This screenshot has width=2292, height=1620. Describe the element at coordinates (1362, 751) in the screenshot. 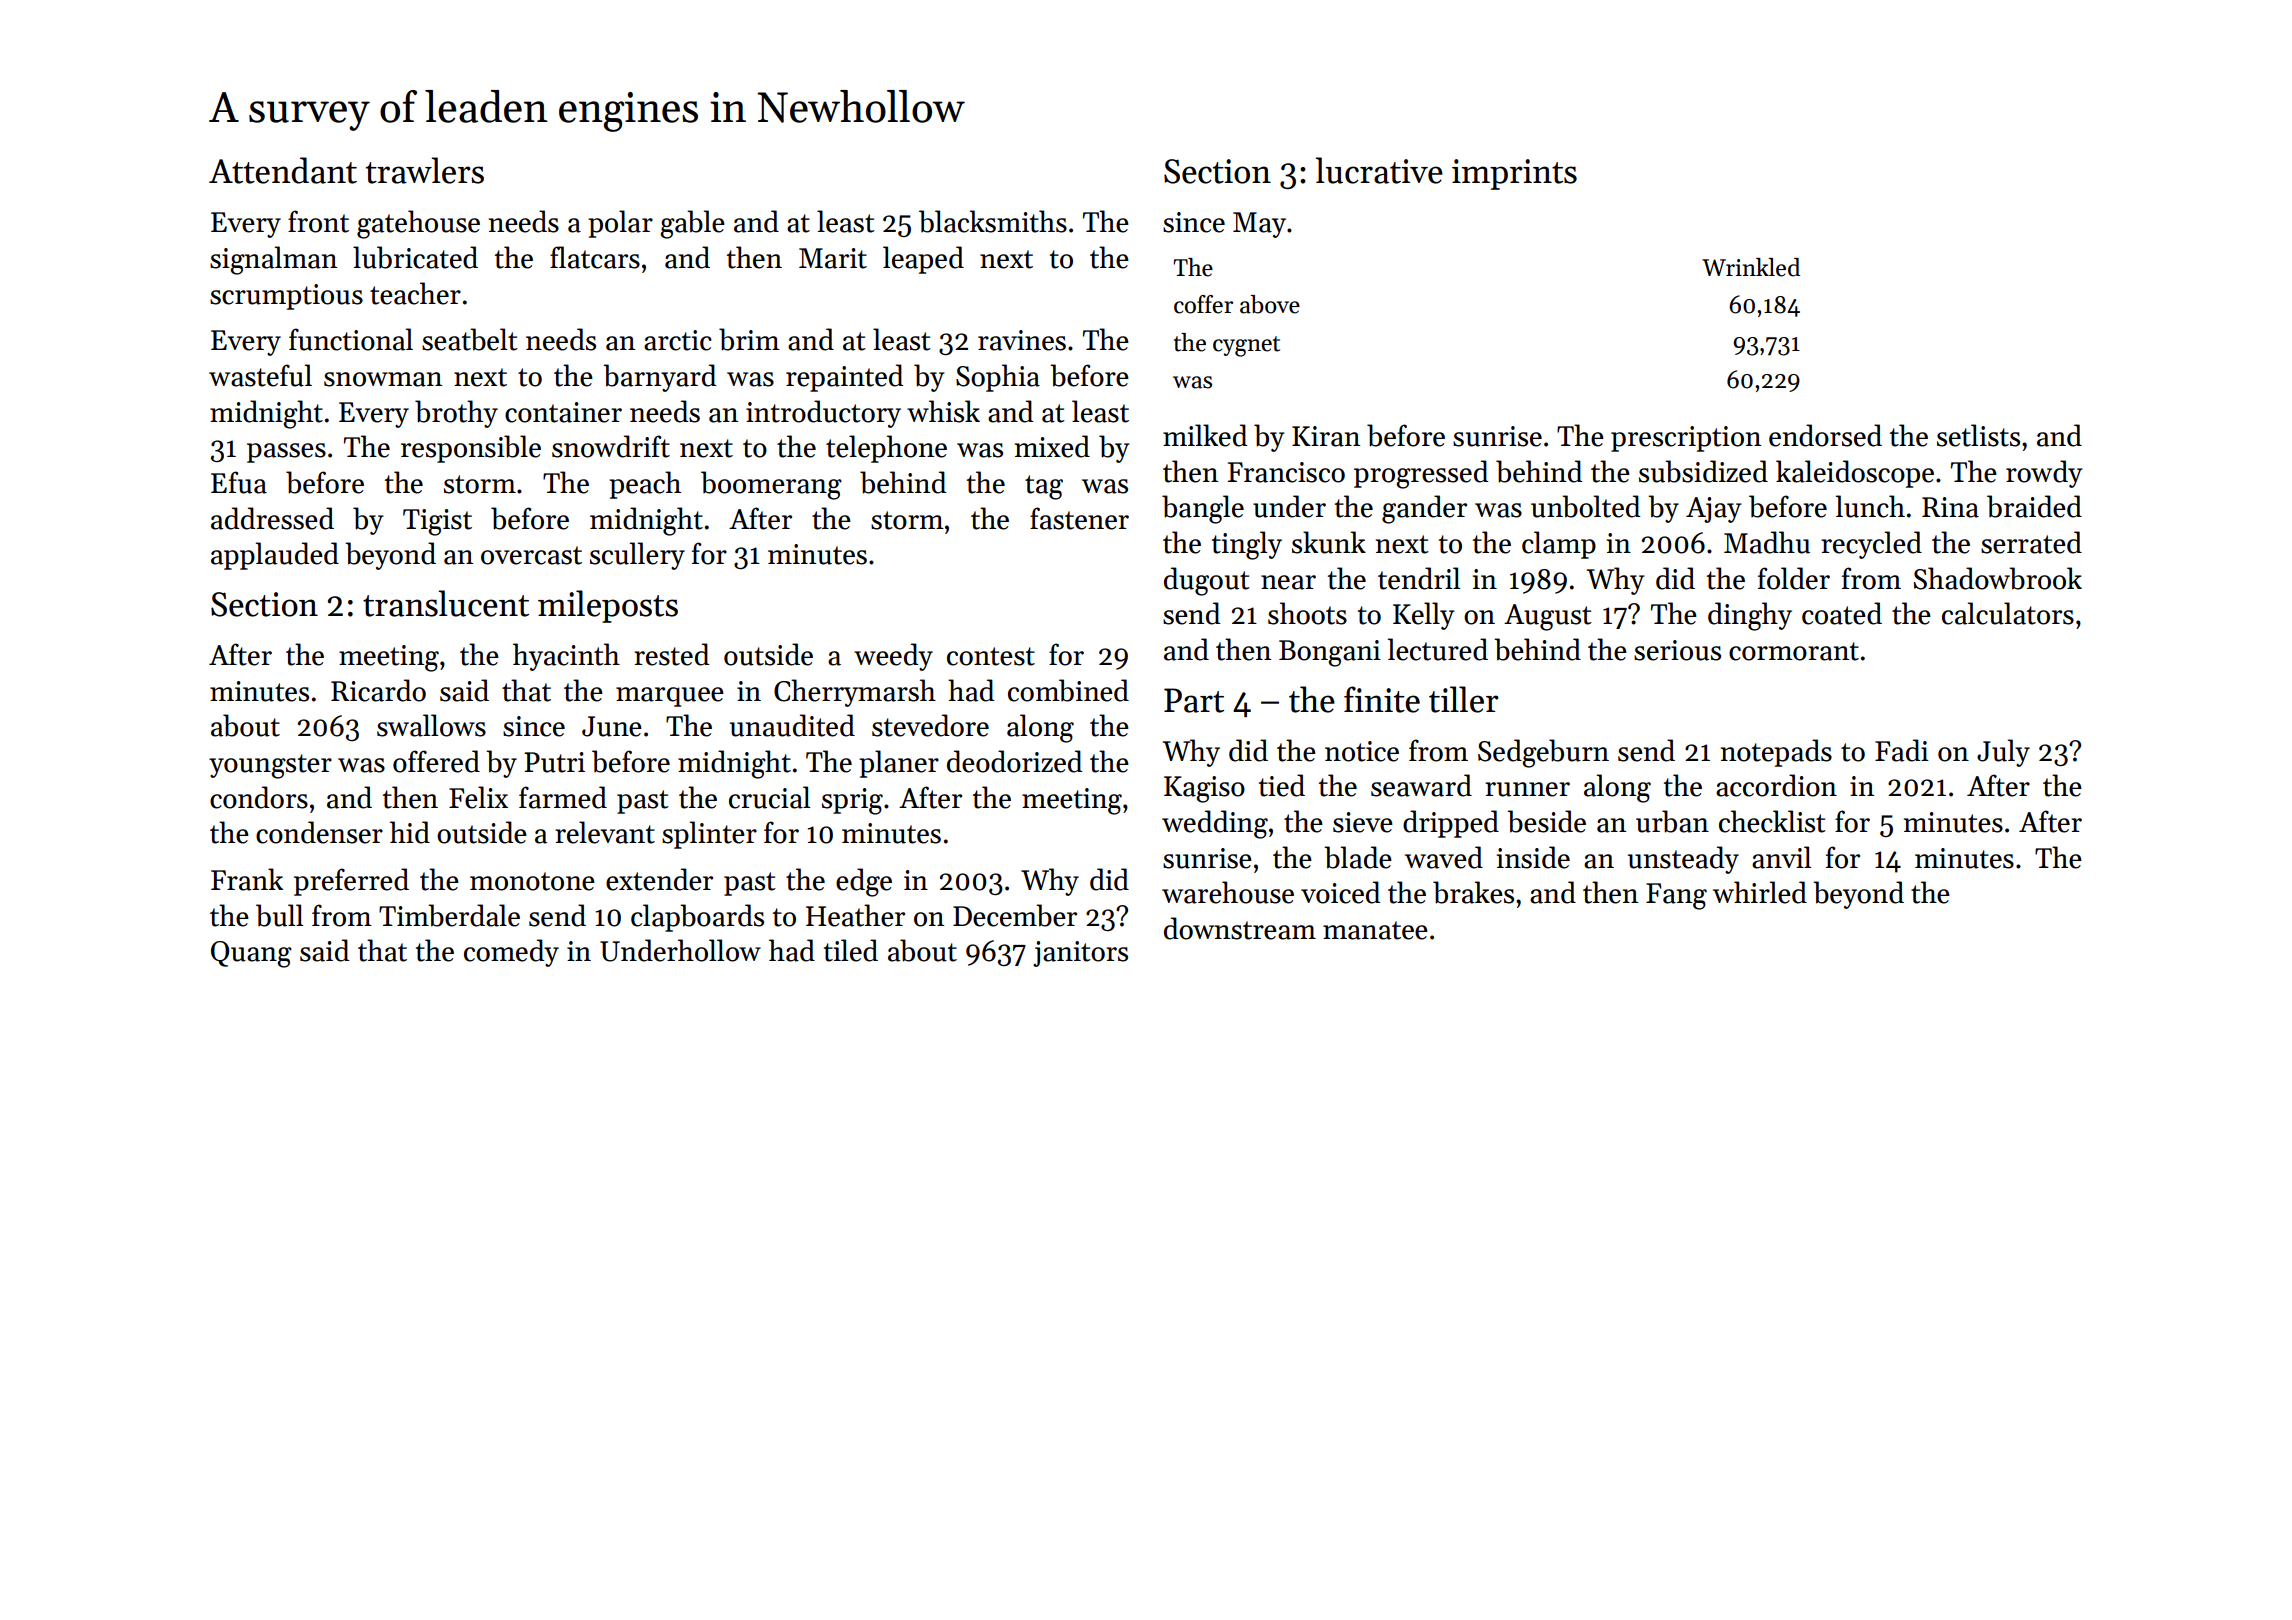

I see `notice` at that location.
